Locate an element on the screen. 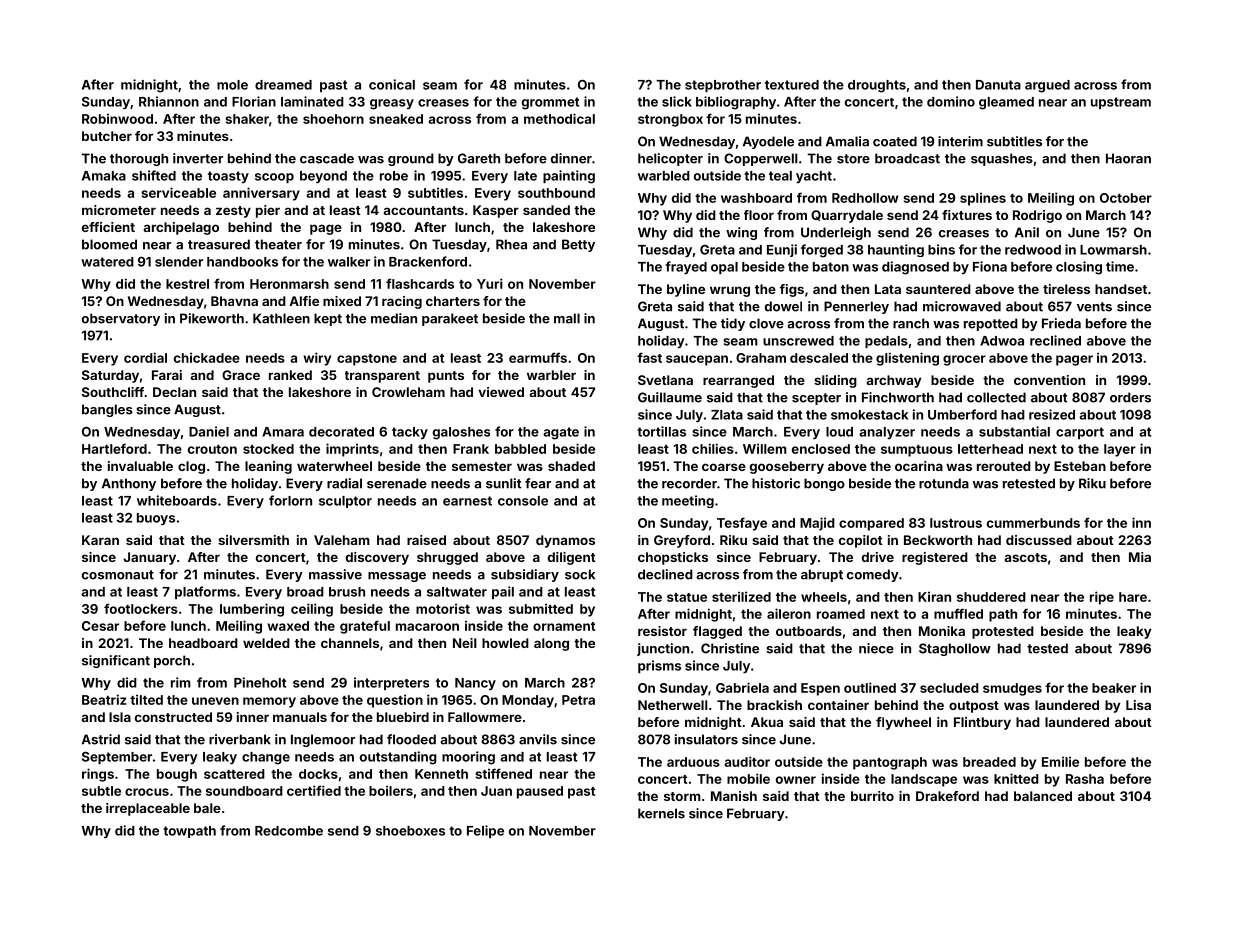 Image resolution: width=1233 pixels, height=952 pixels. walker is located at coordinates (349, 262).
